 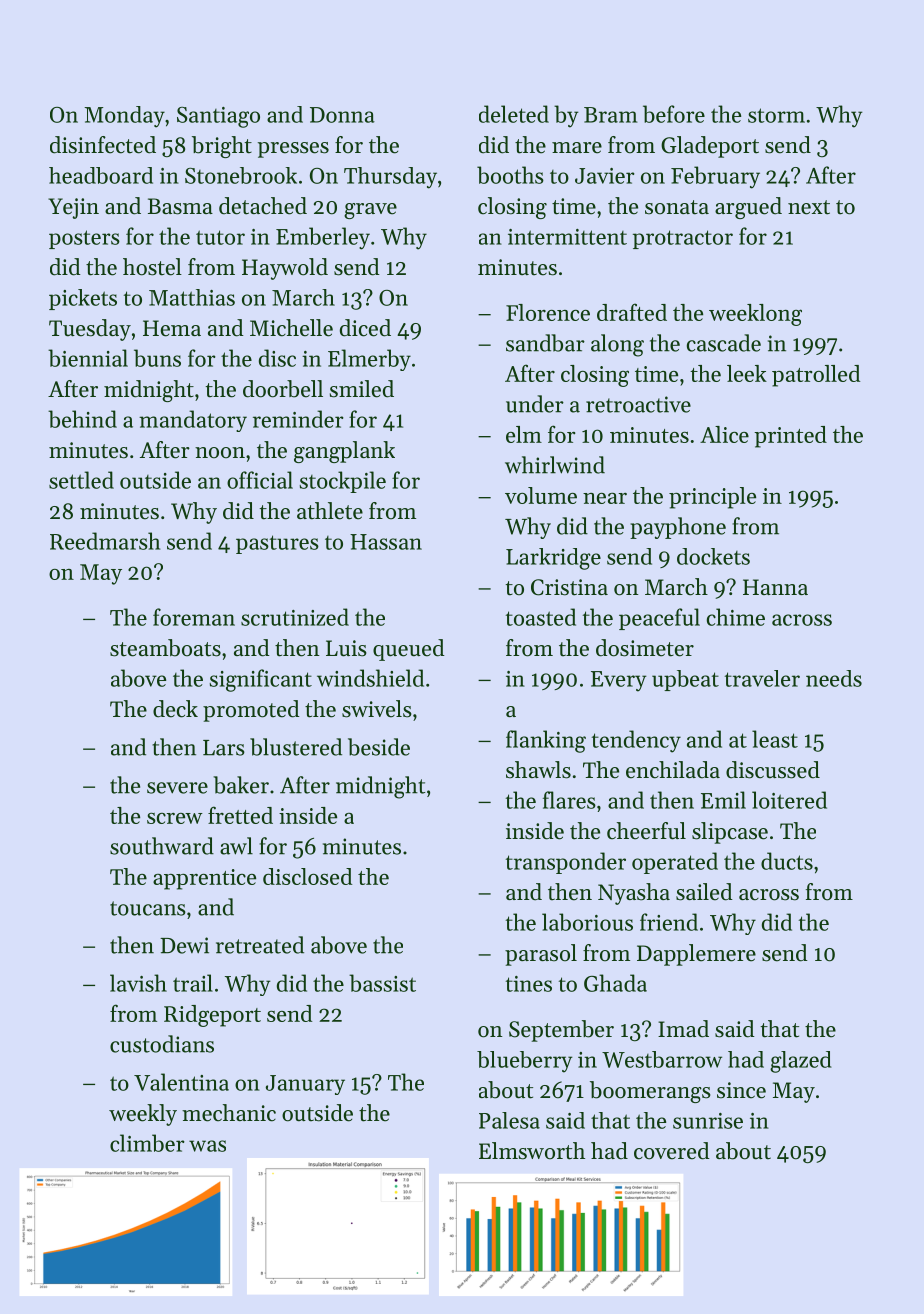 I want to click on before, so click(x=674, y=114).
